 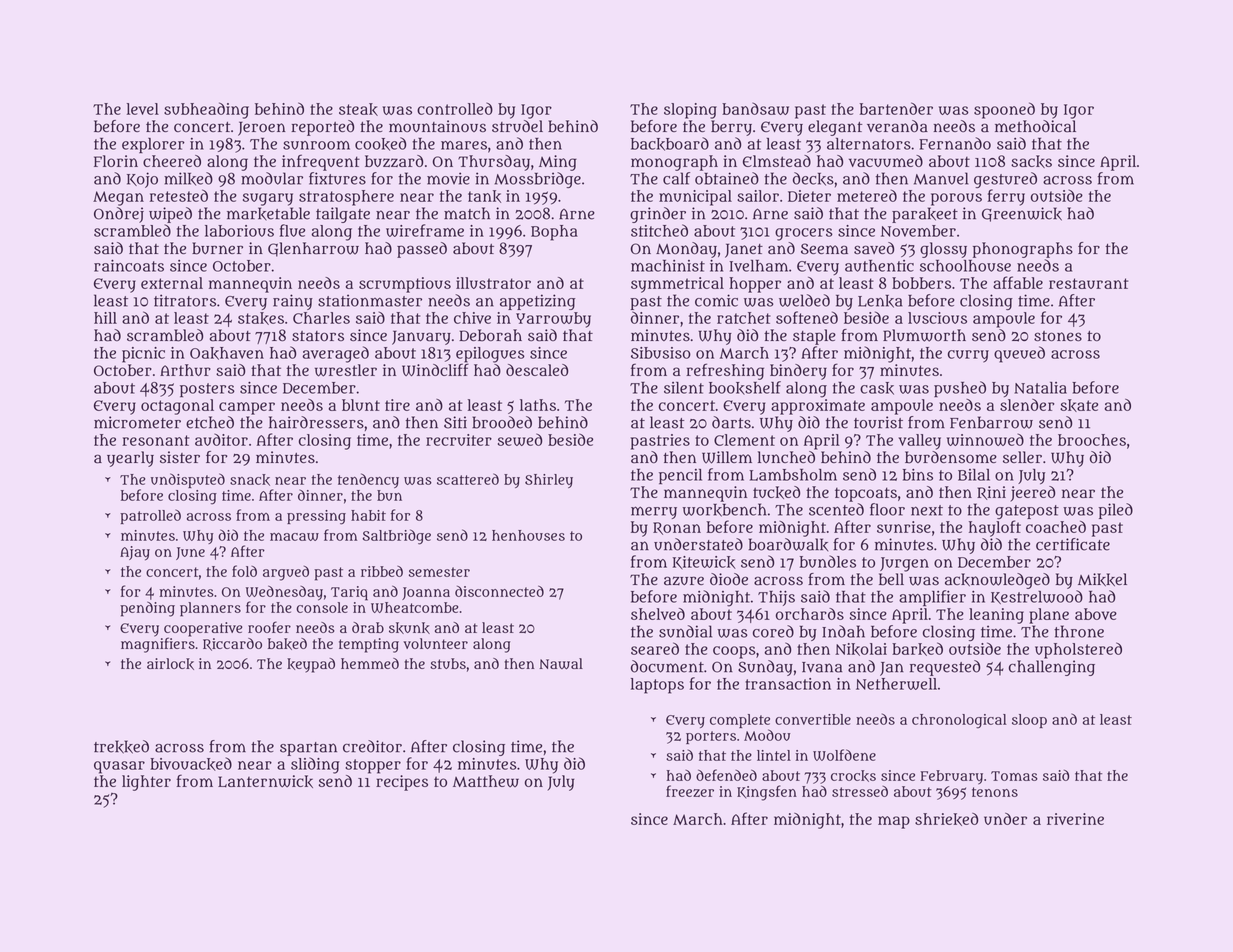 What do you see at coordinates (517, 126) in the document?
I see `strudel` at bounding box center [517, 126].
